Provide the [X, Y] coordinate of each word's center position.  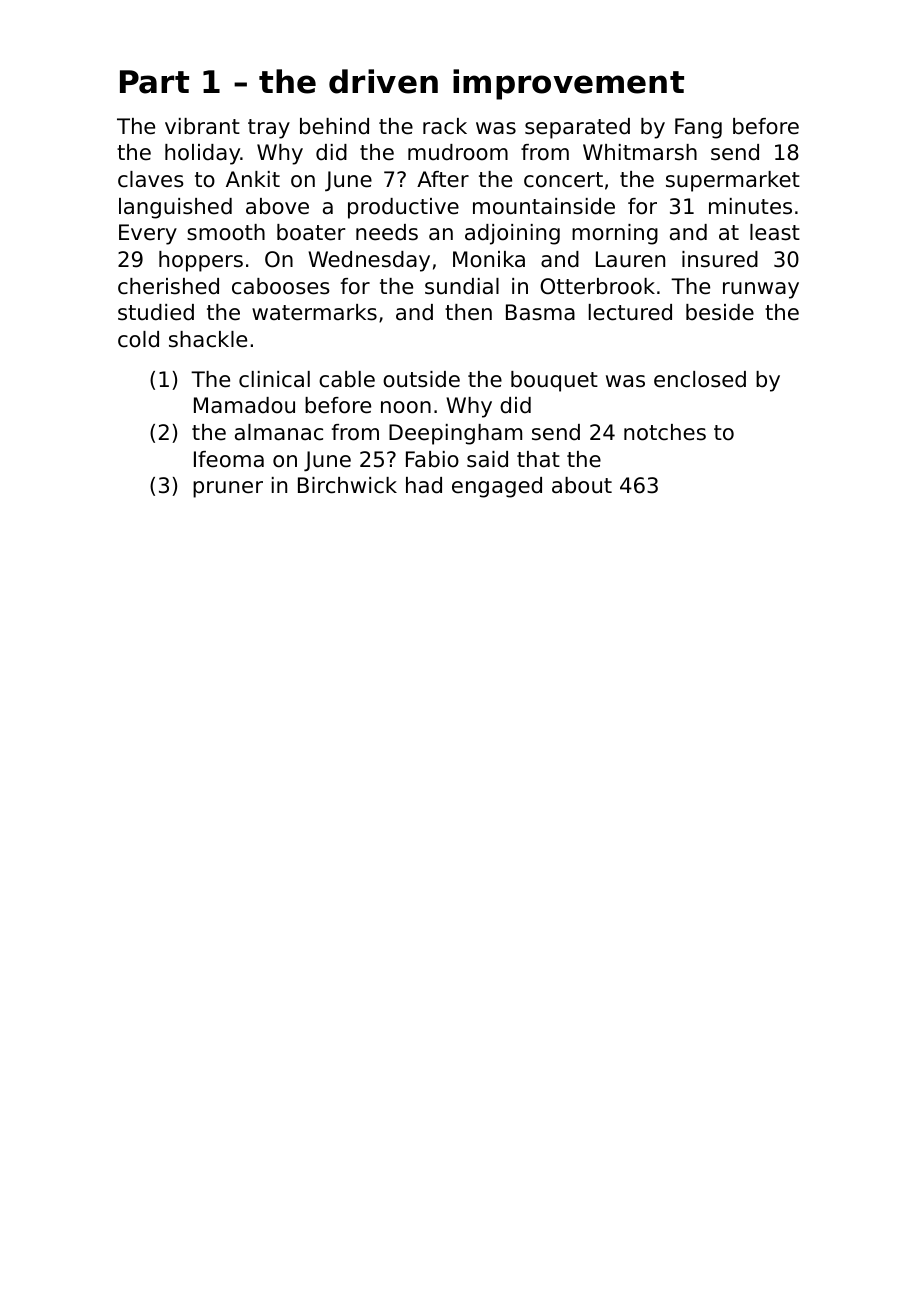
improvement [568, 84]
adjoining [512, 234]
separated [577, 128]
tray [269, 129]
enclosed [700, 379]
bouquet [554, 381]
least [775, 232]
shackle [208, 339]
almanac [279, 432]
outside [421, 379]
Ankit [253, 179]
